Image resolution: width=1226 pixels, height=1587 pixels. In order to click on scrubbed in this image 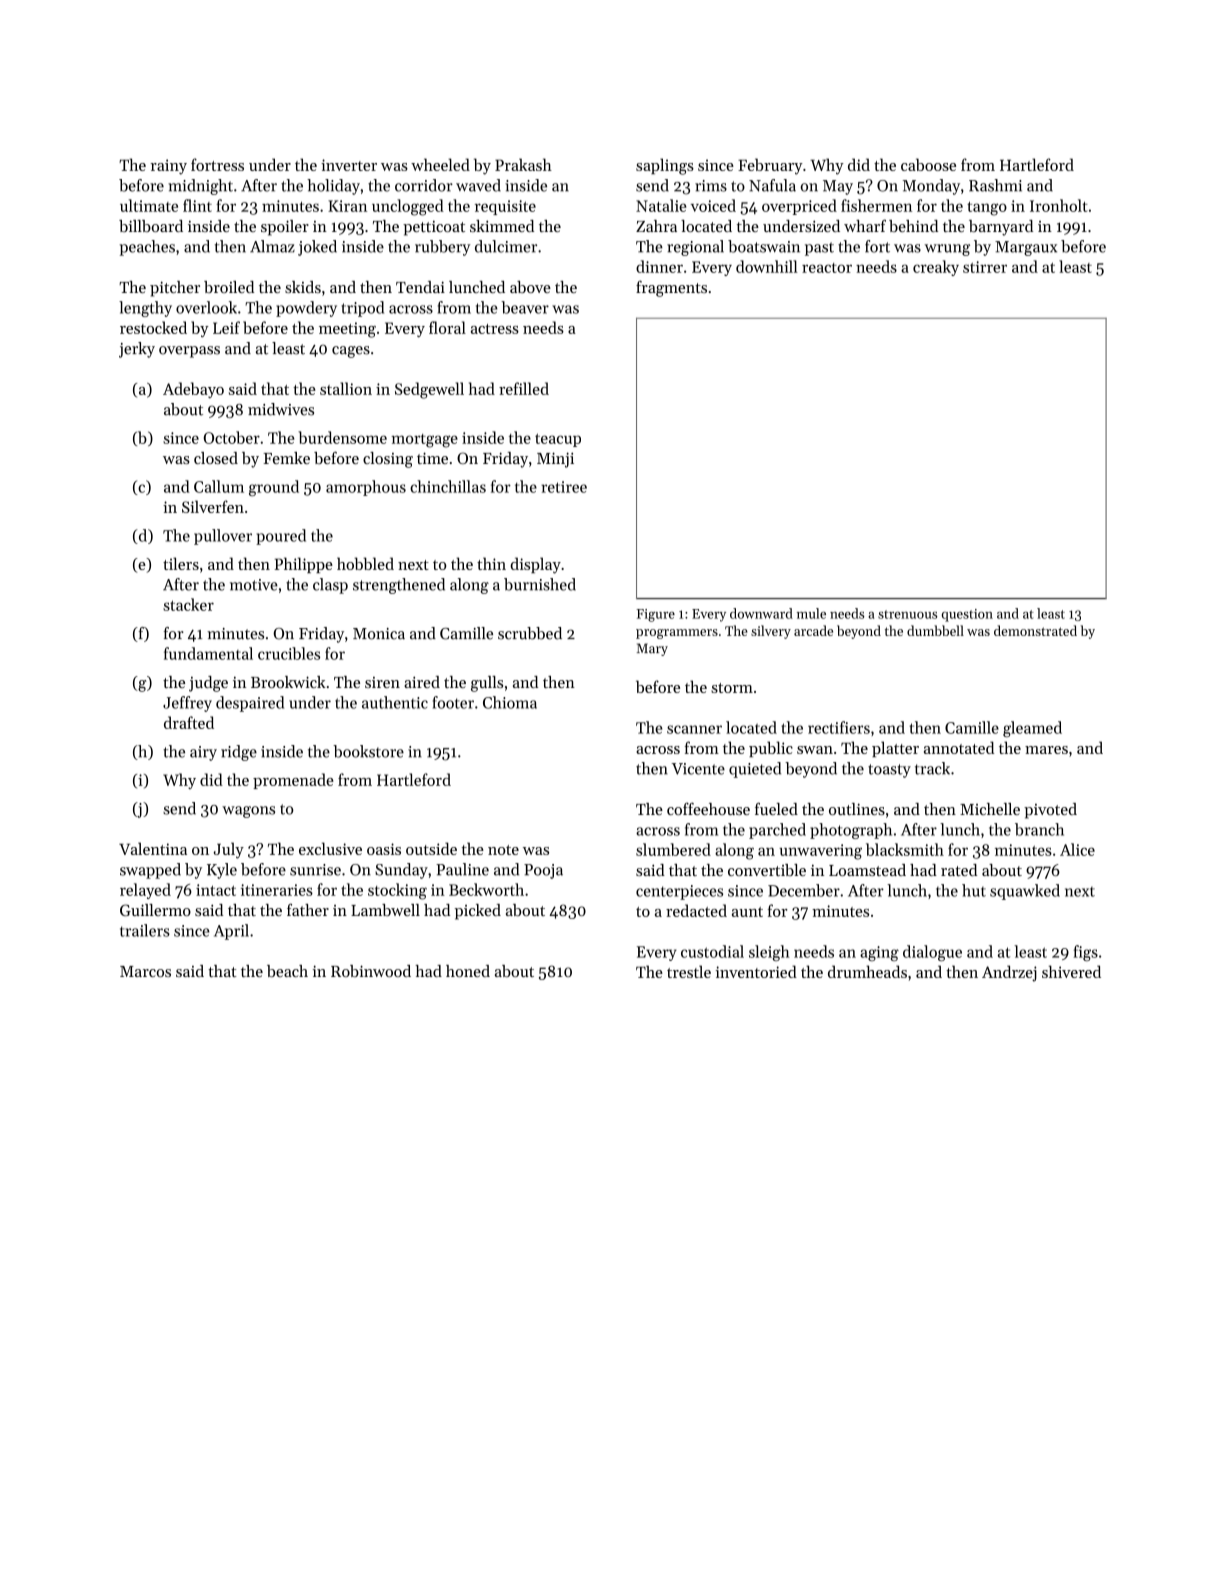, I will do `click(530, 633)`.
